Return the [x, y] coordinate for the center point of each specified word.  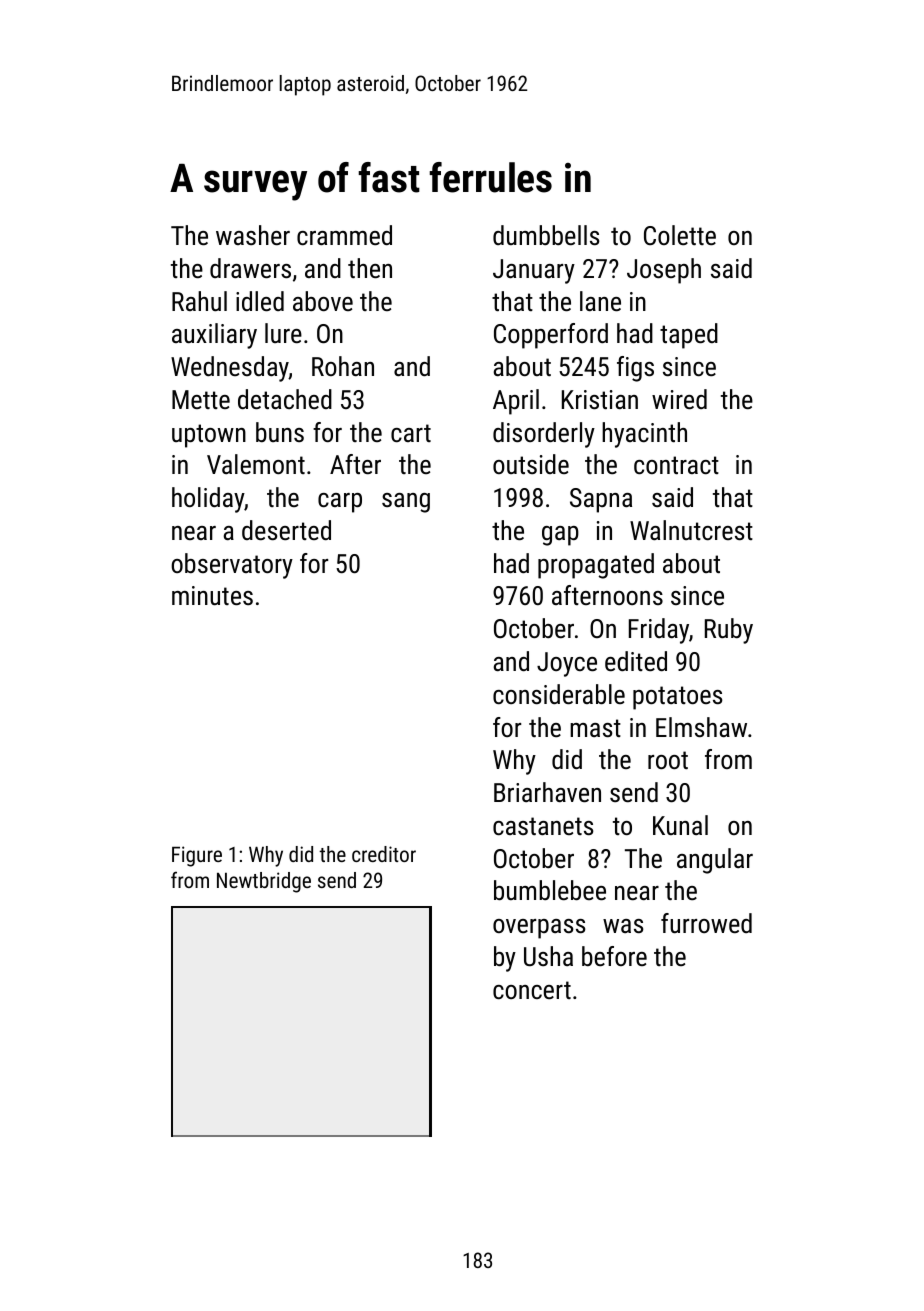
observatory [232, 566]
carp [340, 503]
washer [253, 235]
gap [560, 536]
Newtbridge [264, 882]
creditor [384, 854]
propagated [596, 566]
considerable [559, 694]
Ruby [729, 631]
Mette [201, 399]
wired [679, 399]
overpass [539, 929]
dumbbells [546, 235]
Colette [680, 235]
